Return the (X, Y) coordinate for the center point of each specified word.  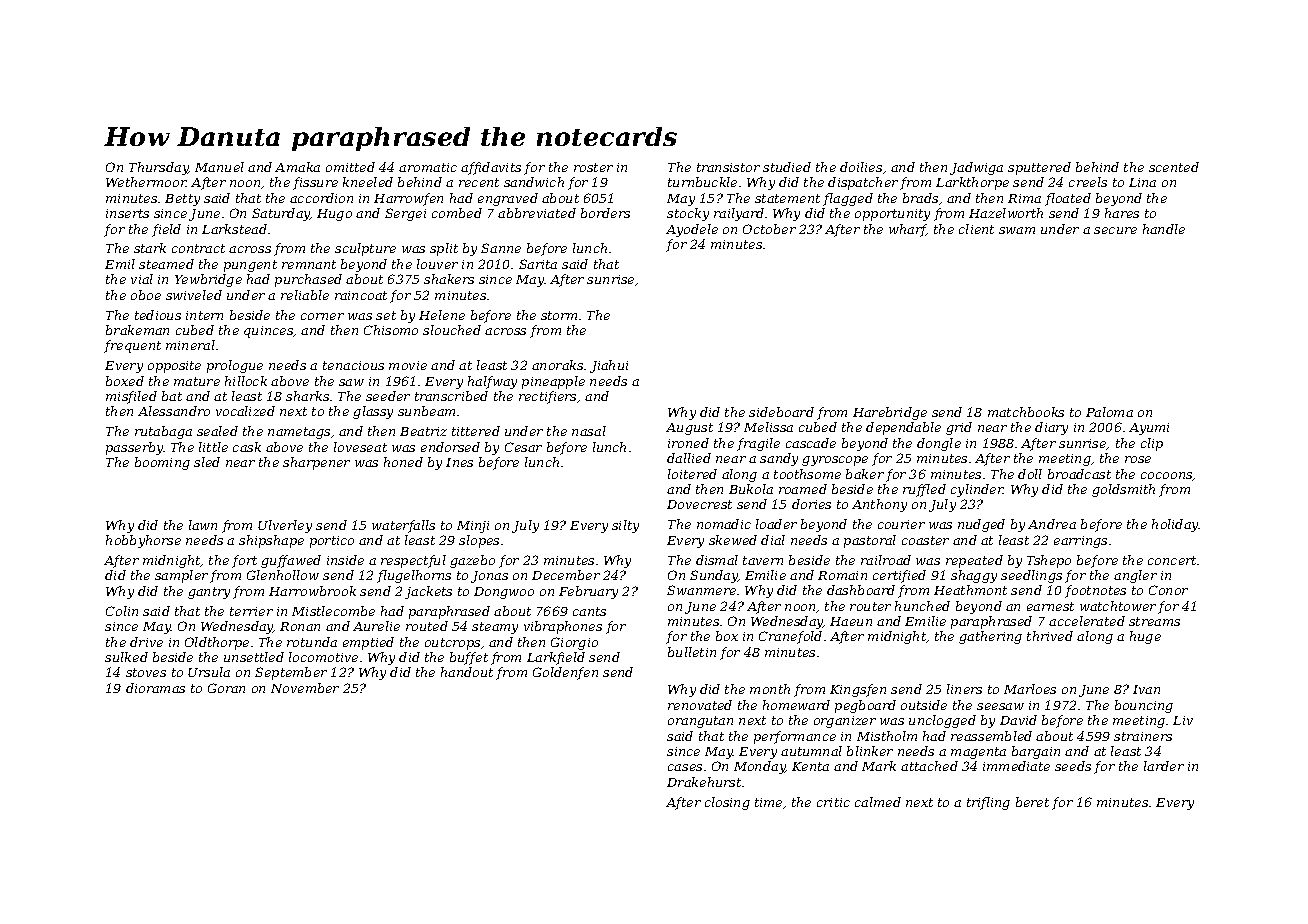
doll (1030, 474)
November (305, 688)
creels (1088, 182)
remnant (309, 264)
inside (345, 560)
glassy (373, 412)
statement (787, 198)
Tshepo (1049, 561)
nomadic (724, 524)
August (689, 429)
